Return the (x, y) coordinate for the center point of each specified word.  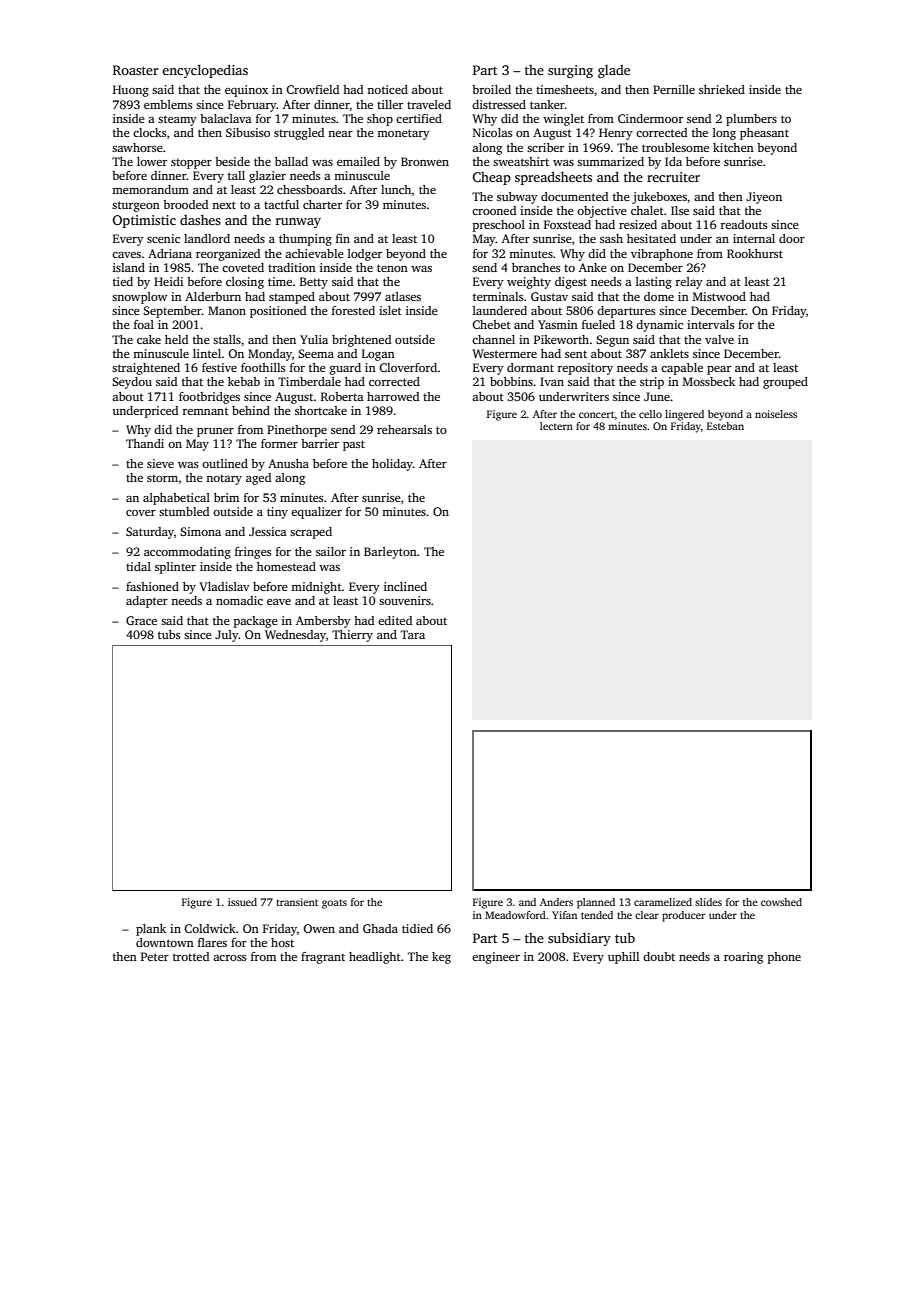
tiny (277, 513)
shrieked (722, 89)
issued (242, 902)
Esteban (725, 426)
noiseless (776, 414)
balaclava (226, 118)
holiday (392, 465)
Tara (413, 634)
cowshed (781, 902)
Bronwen (425, 161)
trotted (191, 956)
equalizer (316, 513)
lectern (556, 426)
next (224, 205)
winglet (563, 120)
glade (614, 71)
